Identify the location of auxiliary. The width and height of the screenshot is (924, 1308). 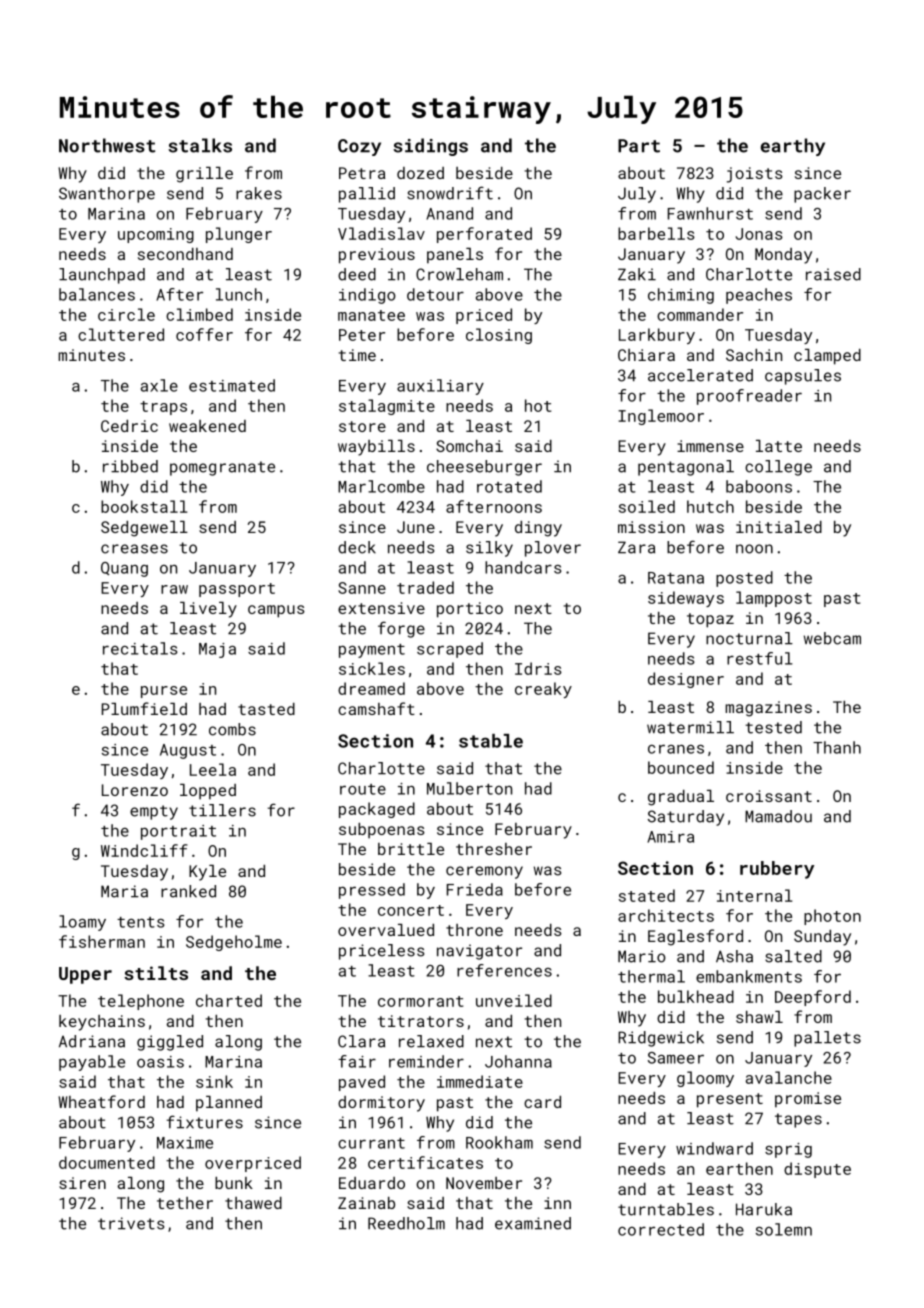
(440, 387).
